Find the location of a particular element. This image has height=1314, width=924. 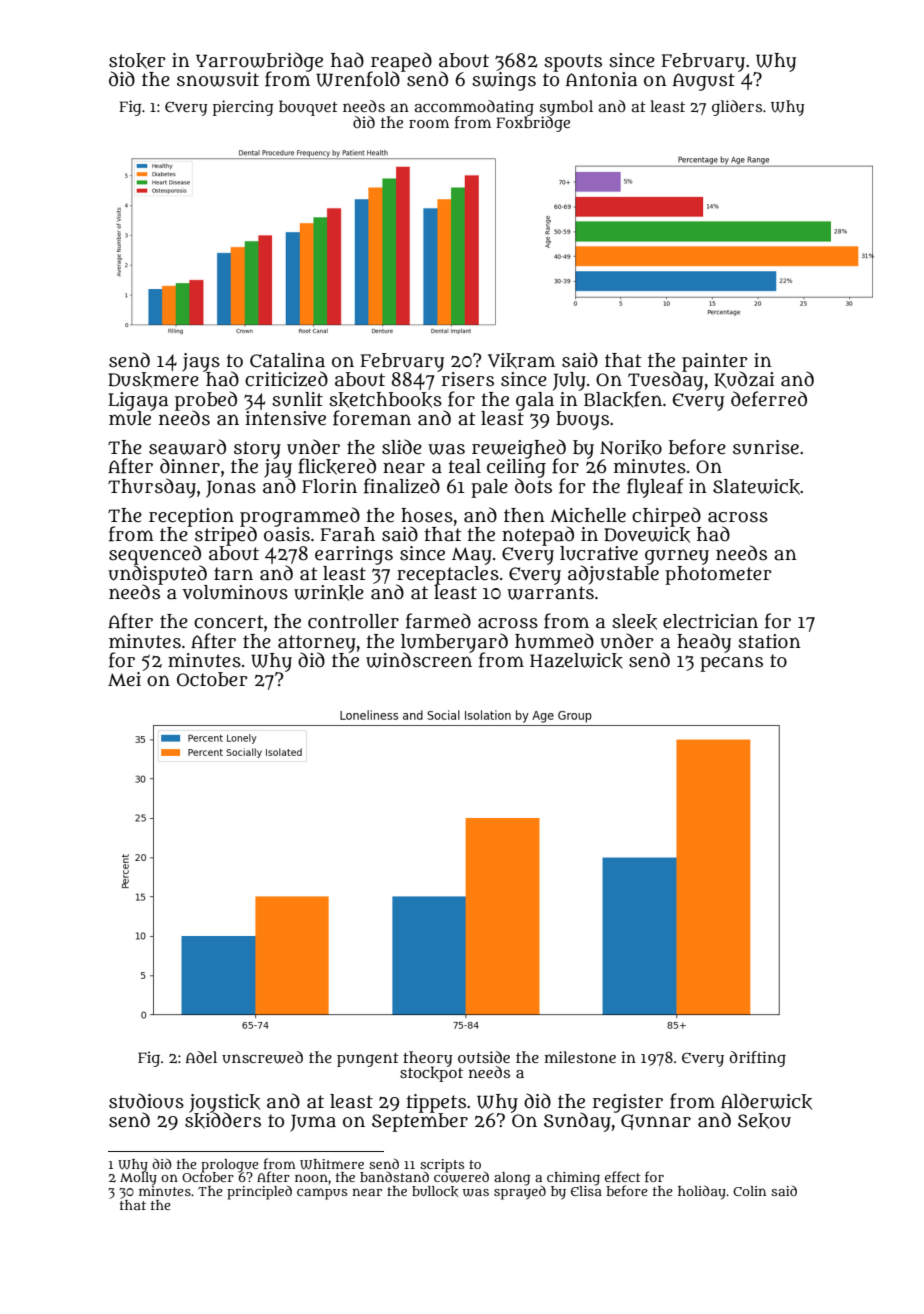

windscreen is located at coordinates (419, 660).
